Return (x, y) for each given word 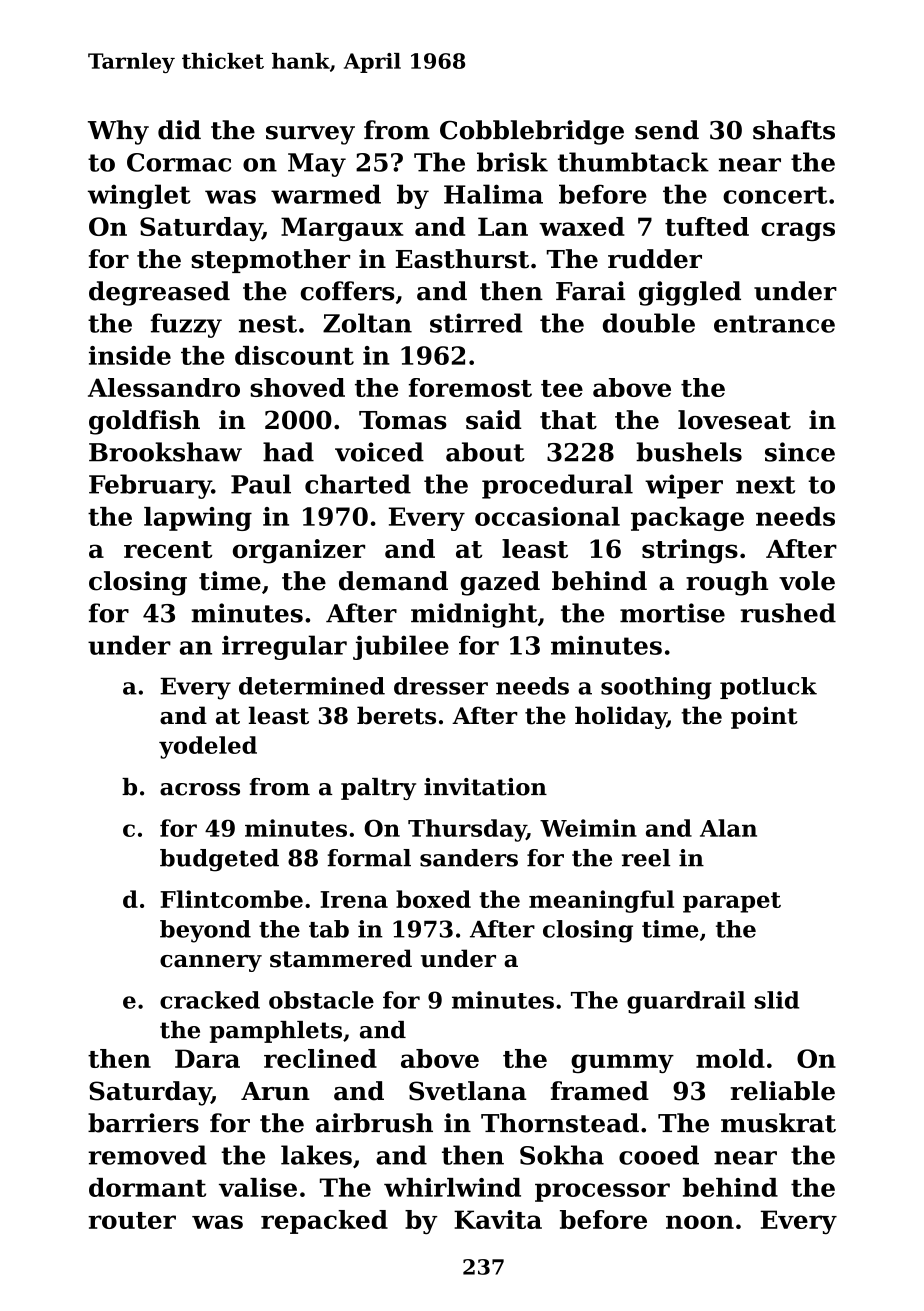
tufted (707, 226)
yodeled (208, 747)
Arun (275, 1091)
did (179, 130)
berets (396, 715)
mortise (672, 613)
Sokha (562, 1155)
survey (310, 135)
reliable (783, 1091)
